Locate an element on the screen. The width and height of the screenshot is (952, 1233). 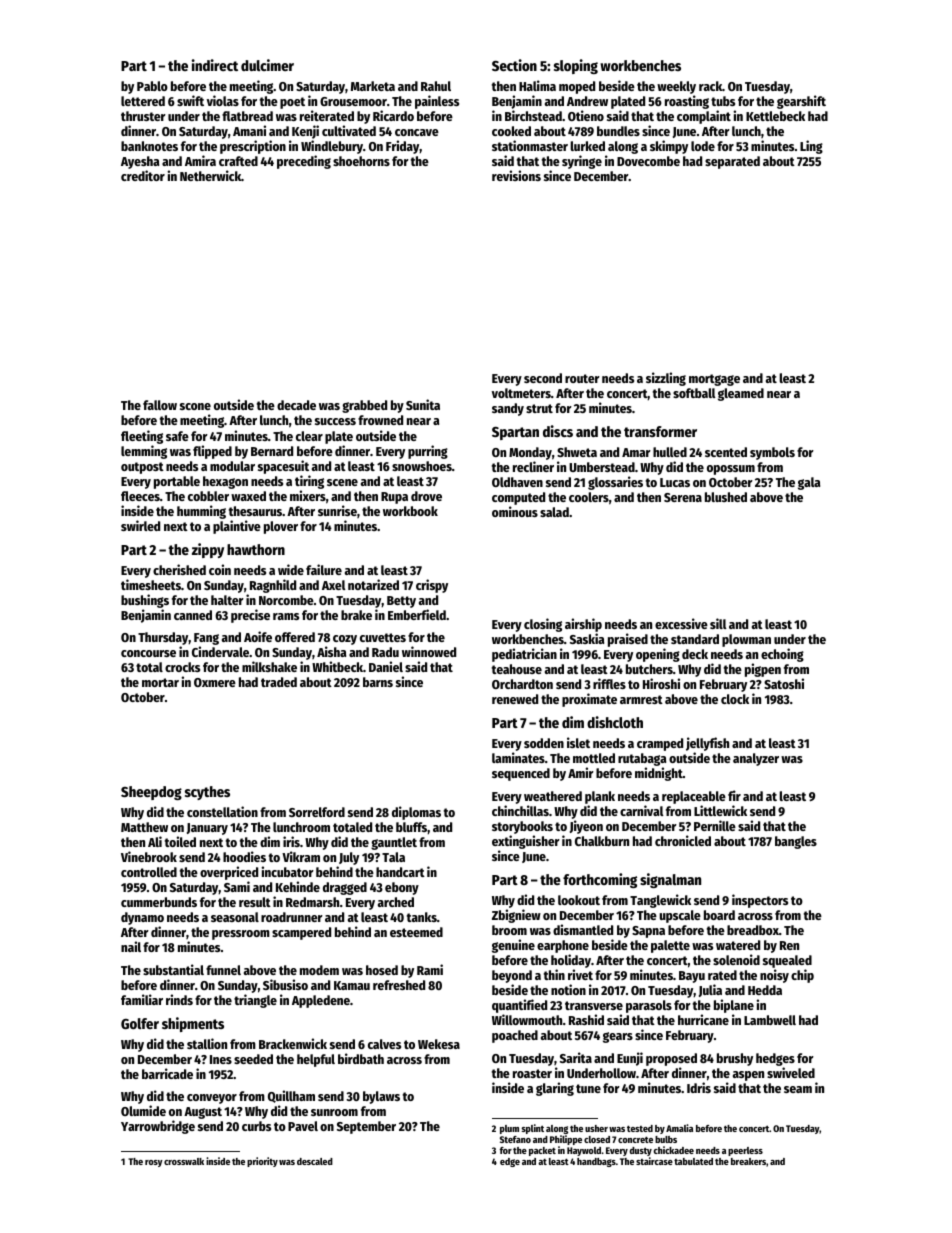
plum is located at coordinates (509, 1129).
